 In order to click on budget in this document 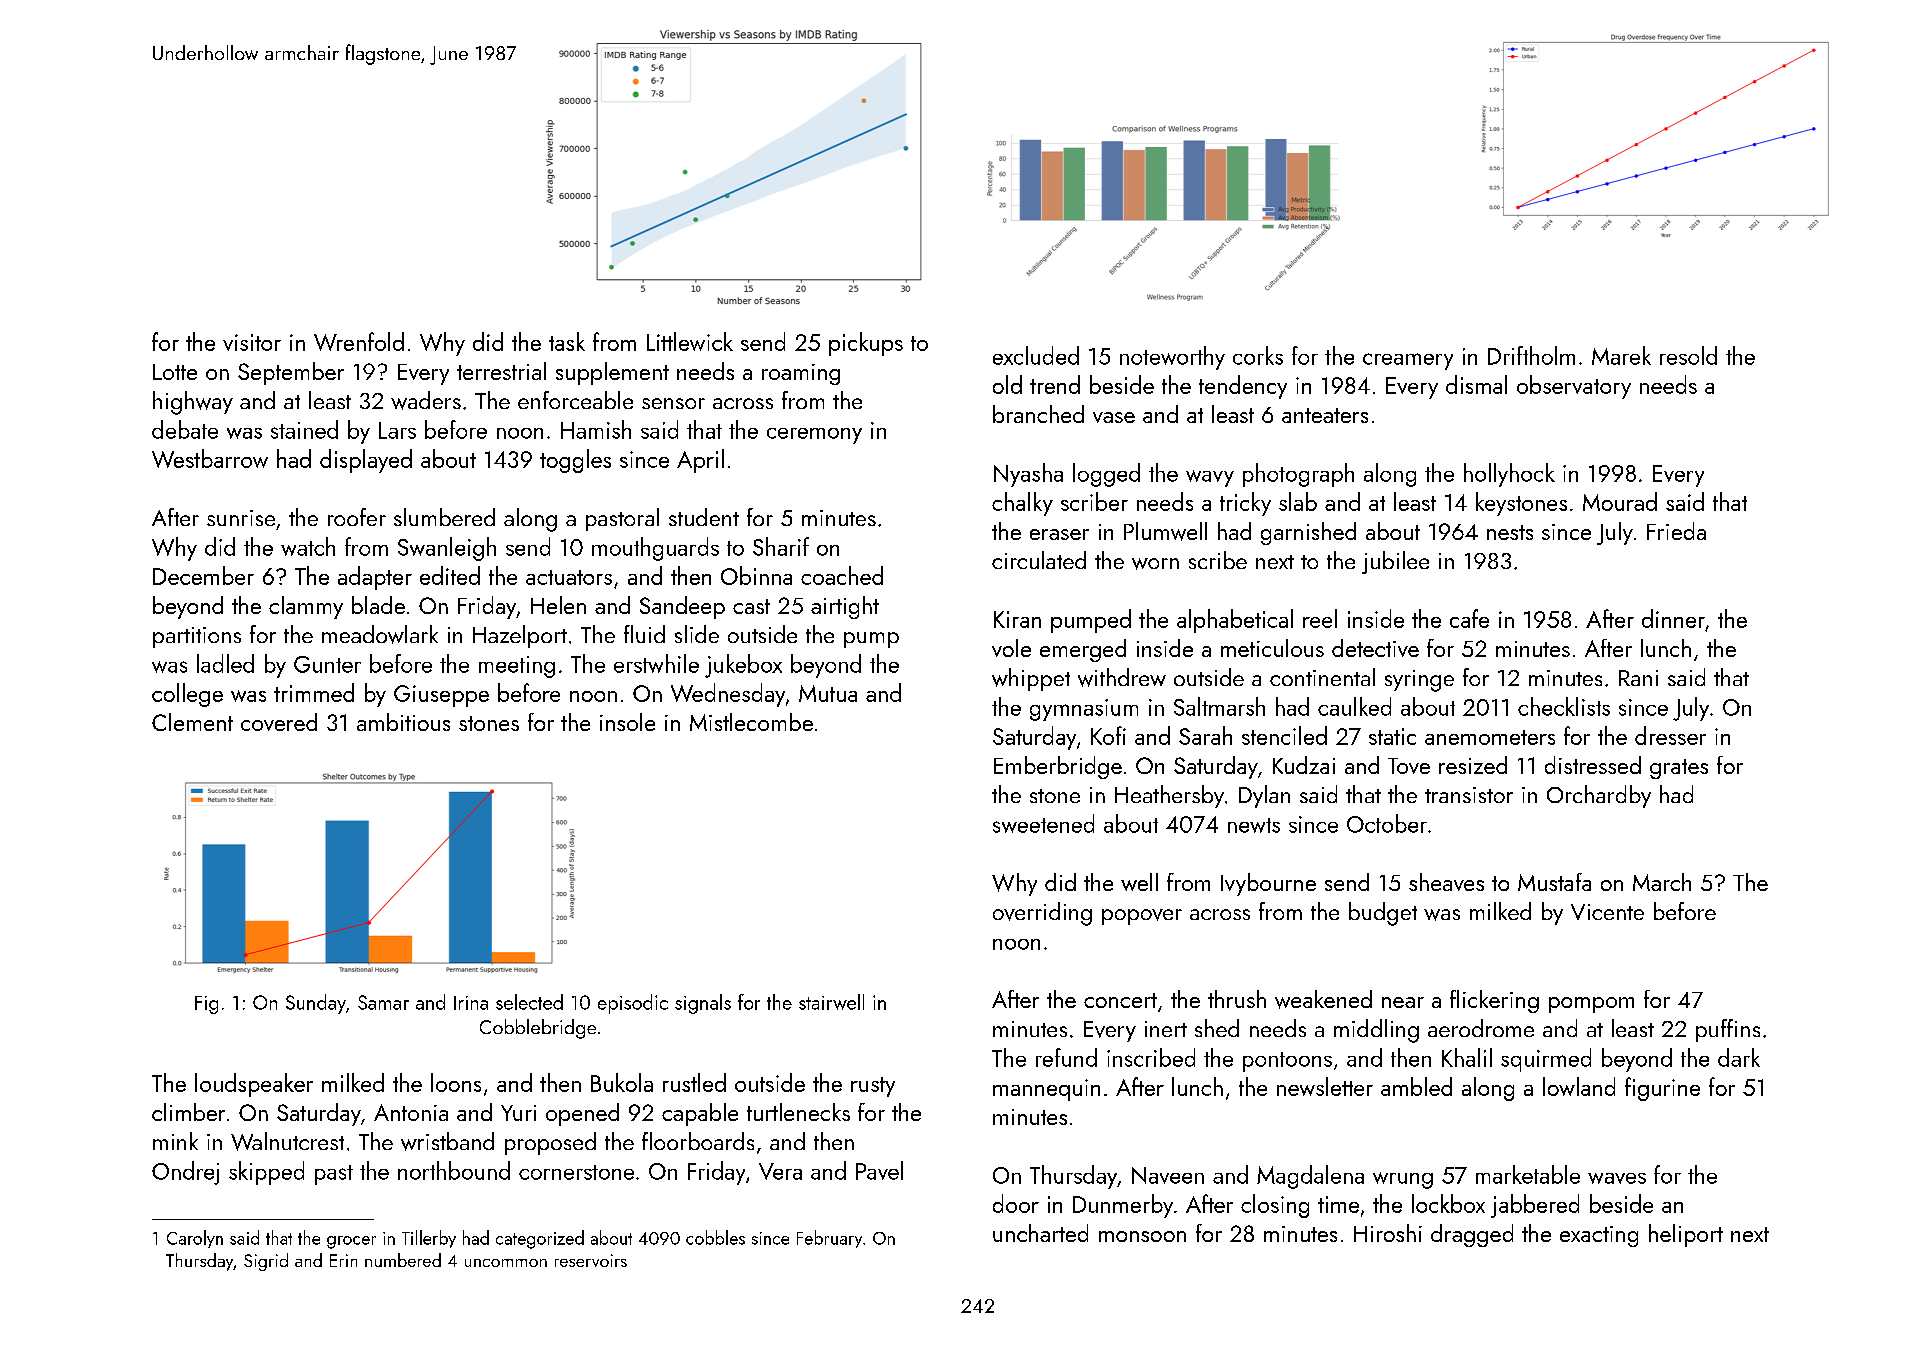, I will do `click(1383, 914)`.
